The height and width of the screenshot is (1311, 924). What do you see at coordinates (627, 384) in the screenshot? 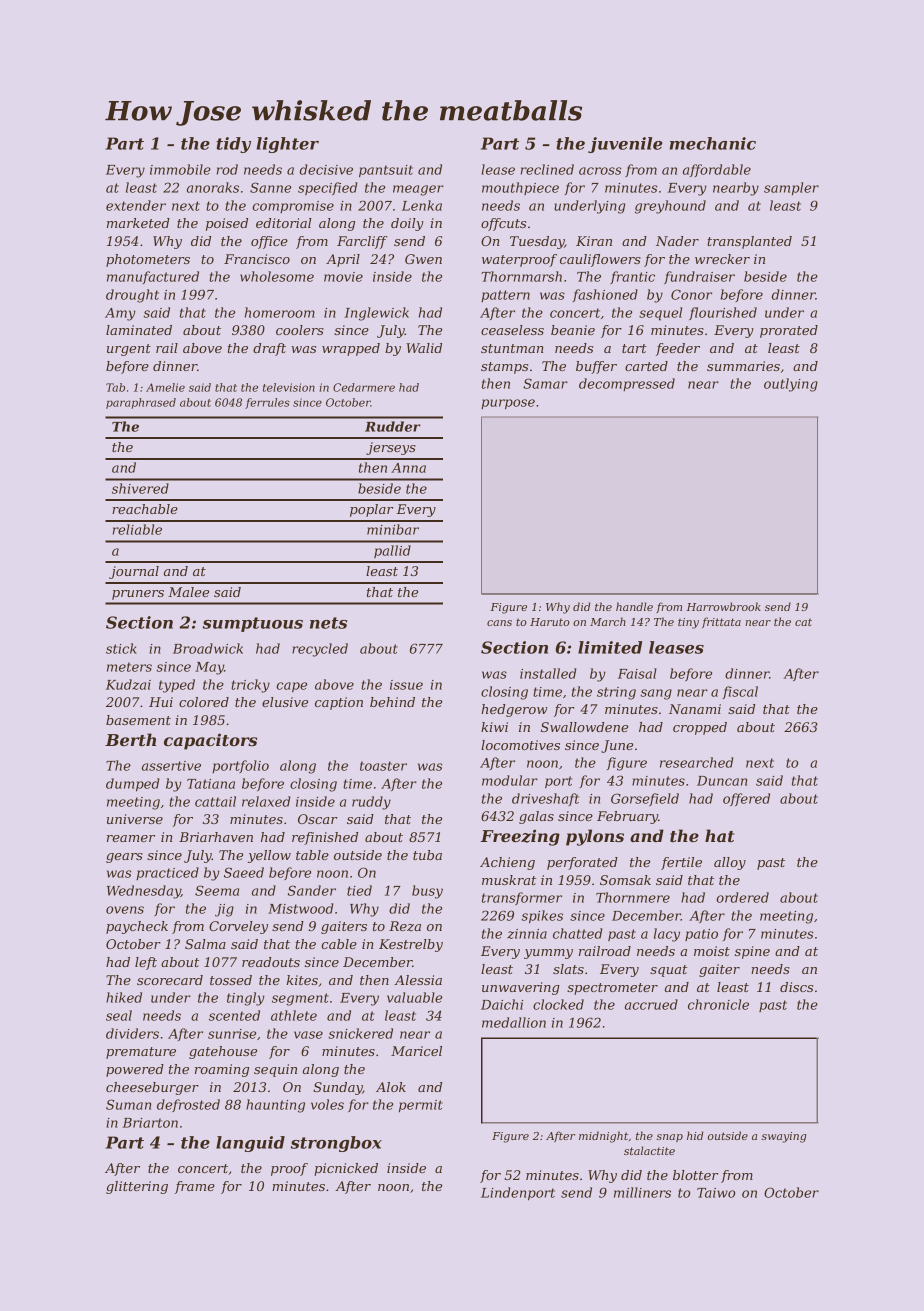
I see `decompressed` at bounding box center [627, 384].
